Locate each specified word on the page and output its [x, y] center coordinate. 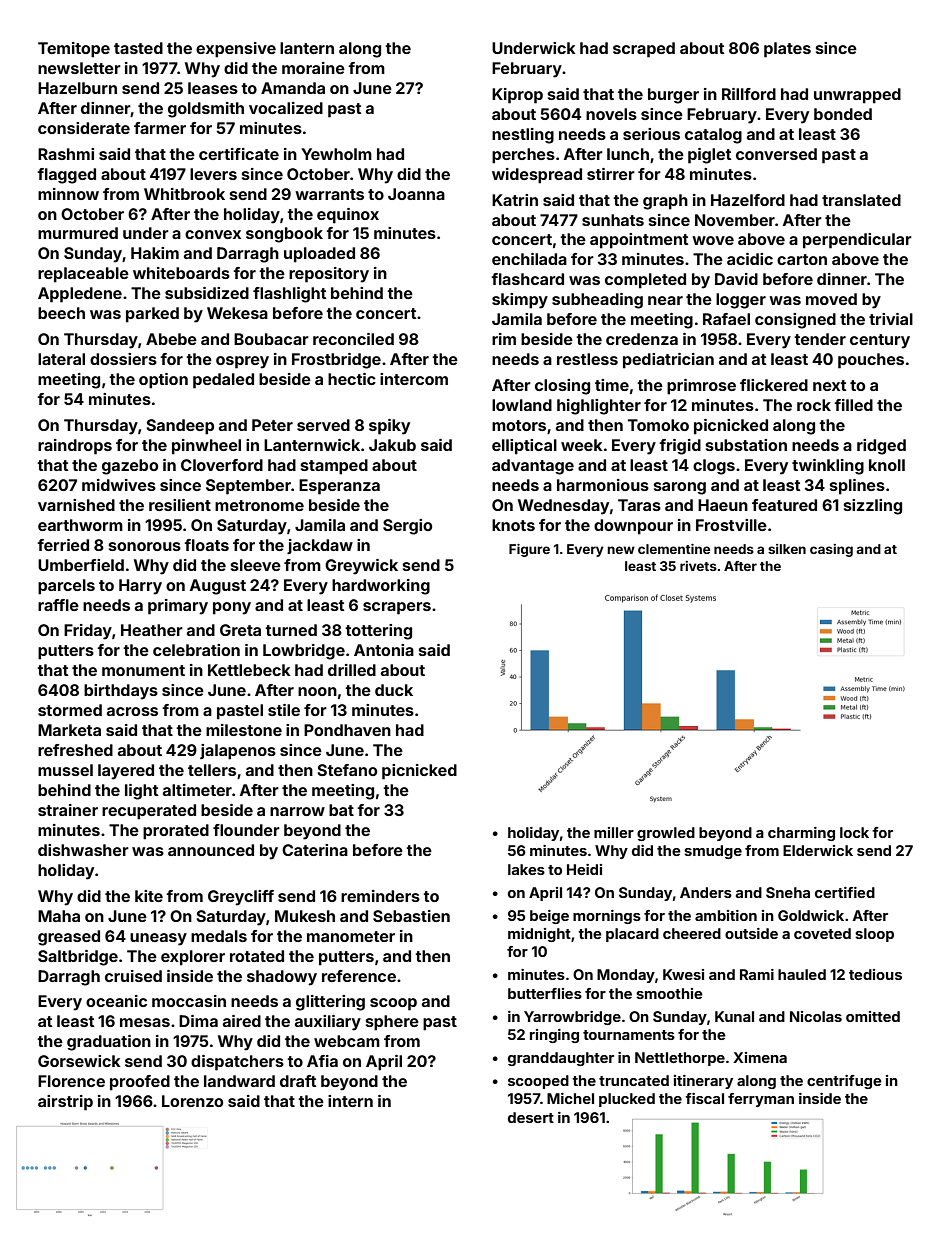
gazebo [130, 467]
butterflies [545, 993]
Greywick [361, 567]
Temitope [74, 50]
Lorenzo [192, 1101]
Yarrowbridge [572, 1018]
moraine [313, 68]
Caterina [315, 850]
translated [861, 200]
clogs [714, 467]
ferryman [761, 1100]
